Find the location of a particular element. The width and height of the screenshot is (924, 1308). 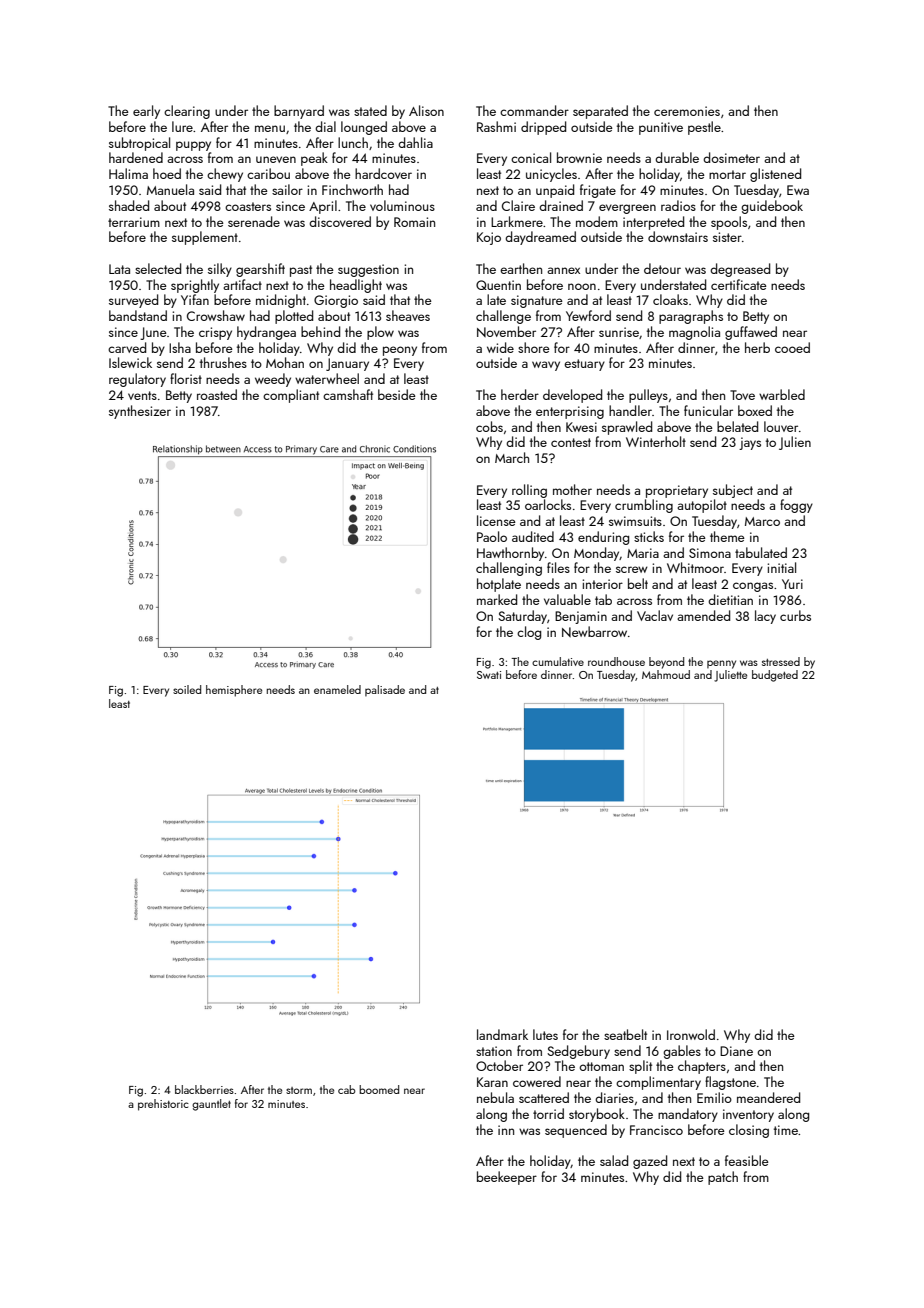

coasters is located at coordinates (248, 206).
